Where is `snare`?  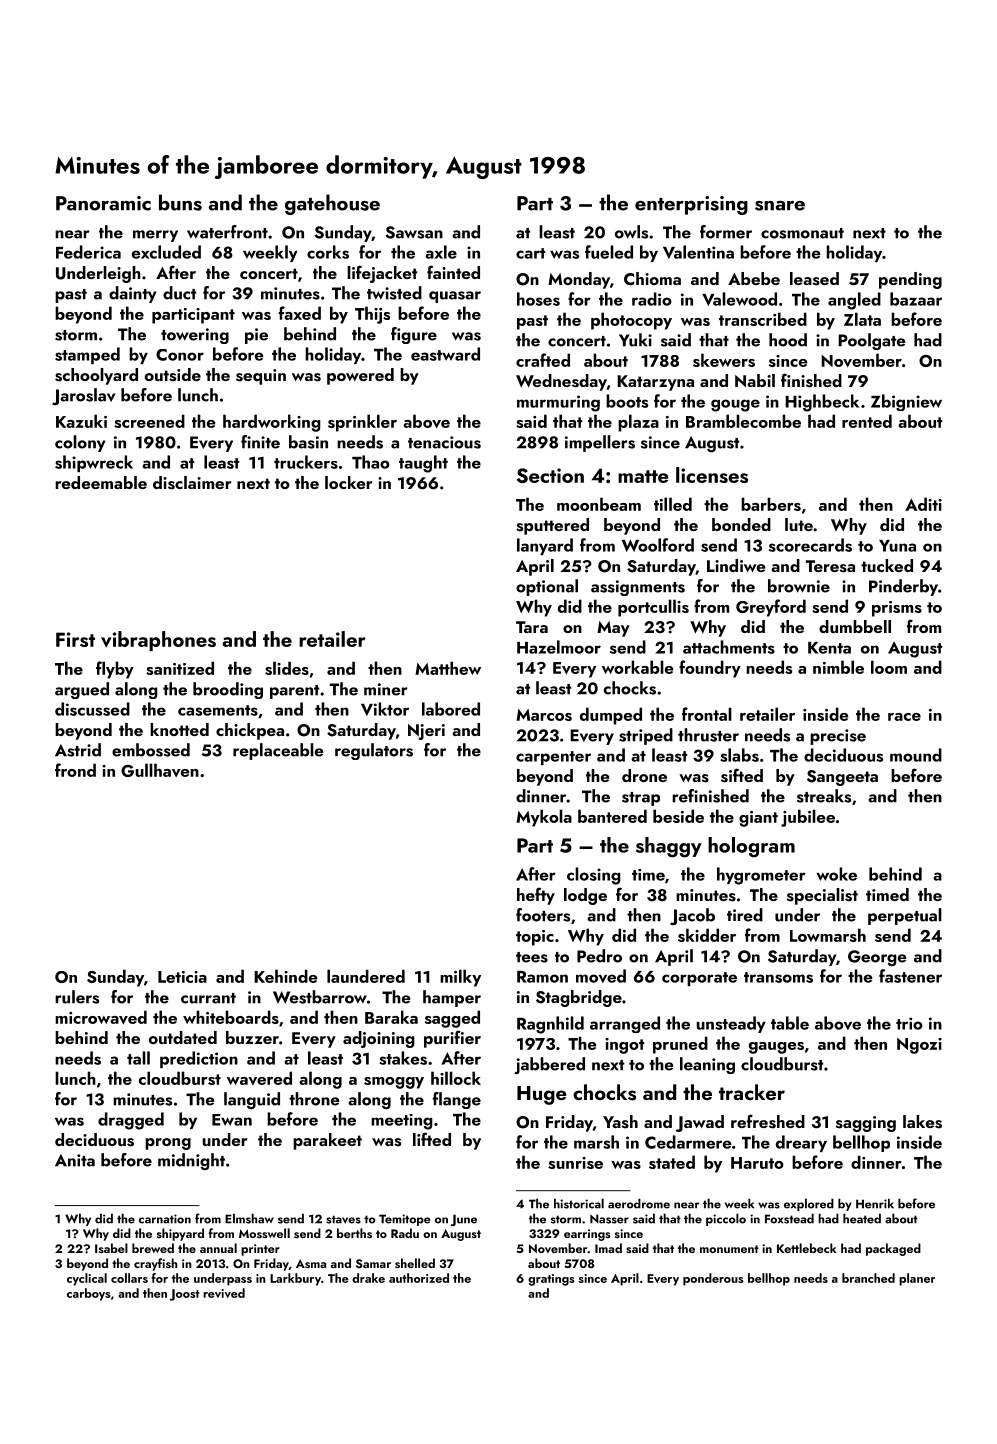
snare is located at coordinates (780, 206).
